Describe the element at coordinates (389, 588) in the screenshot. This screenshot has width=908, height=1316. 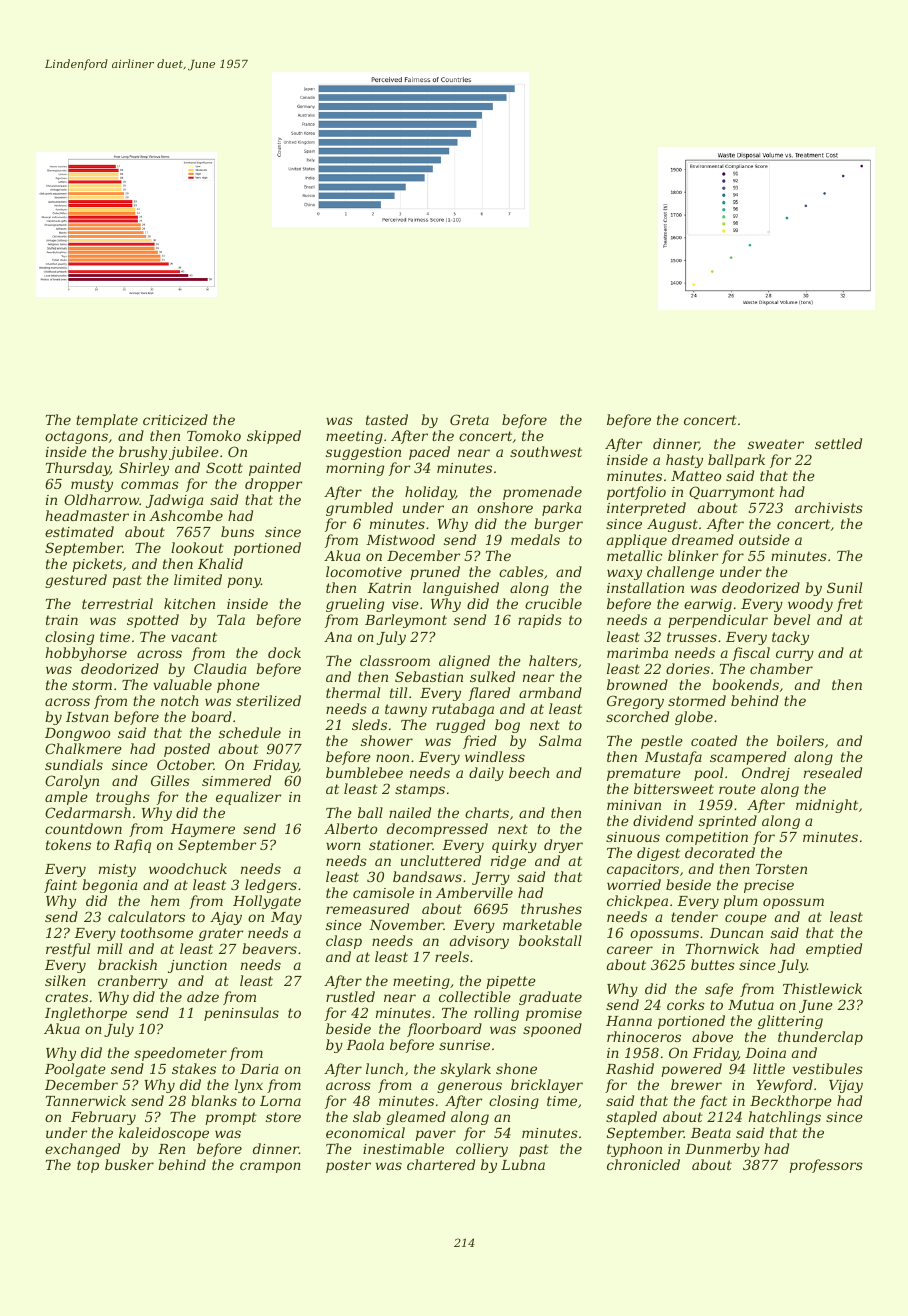
I see `Katrin` at that location.
